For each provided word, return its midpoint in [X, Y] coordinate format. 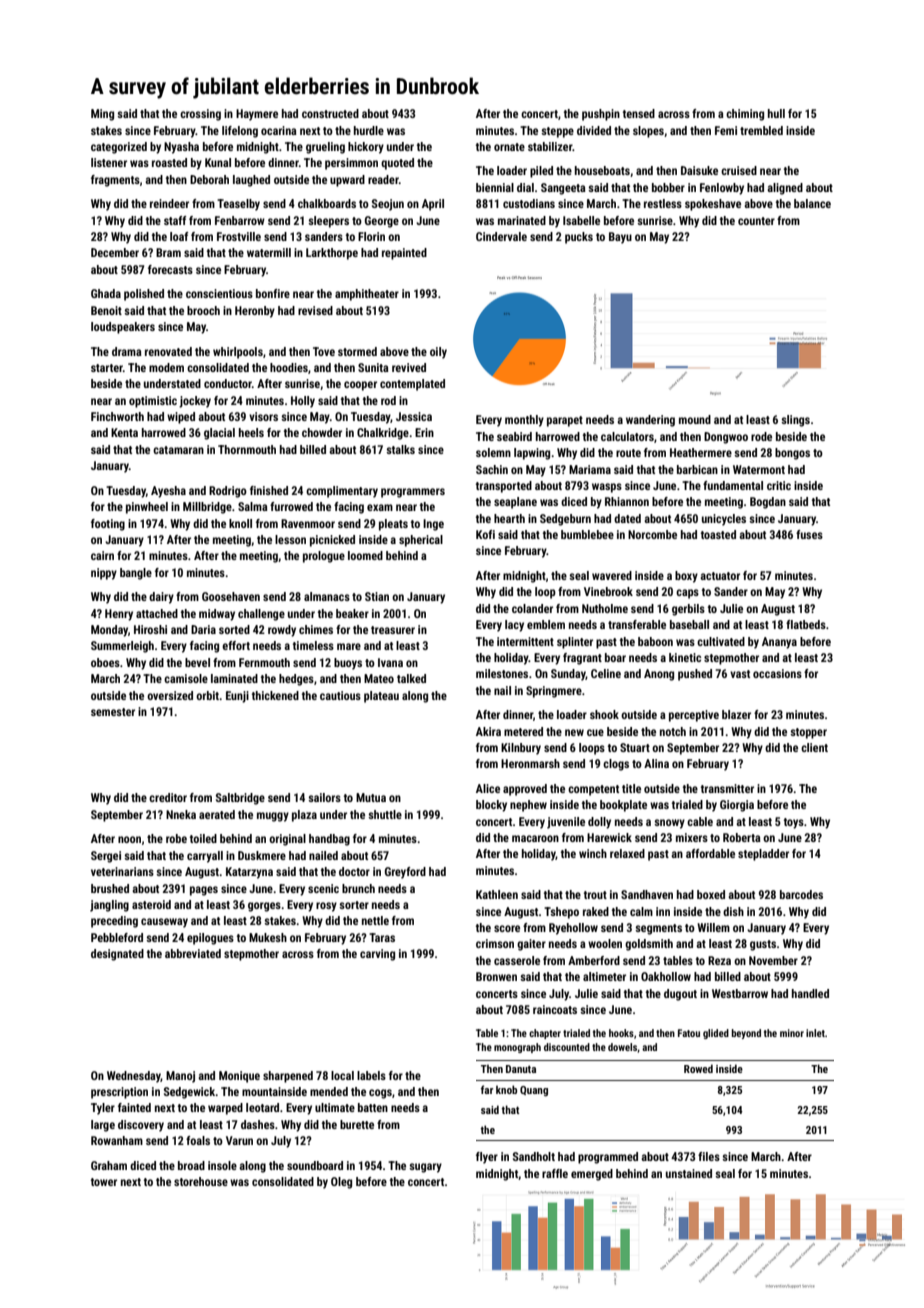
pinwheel [147, 508]
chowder [322, 432]
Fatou [689, 1033]
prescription [119, 1093]
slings [795, 421]
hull [776, 113]
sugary [425, 1168]
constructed [330, 113]
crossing [200, 115]
